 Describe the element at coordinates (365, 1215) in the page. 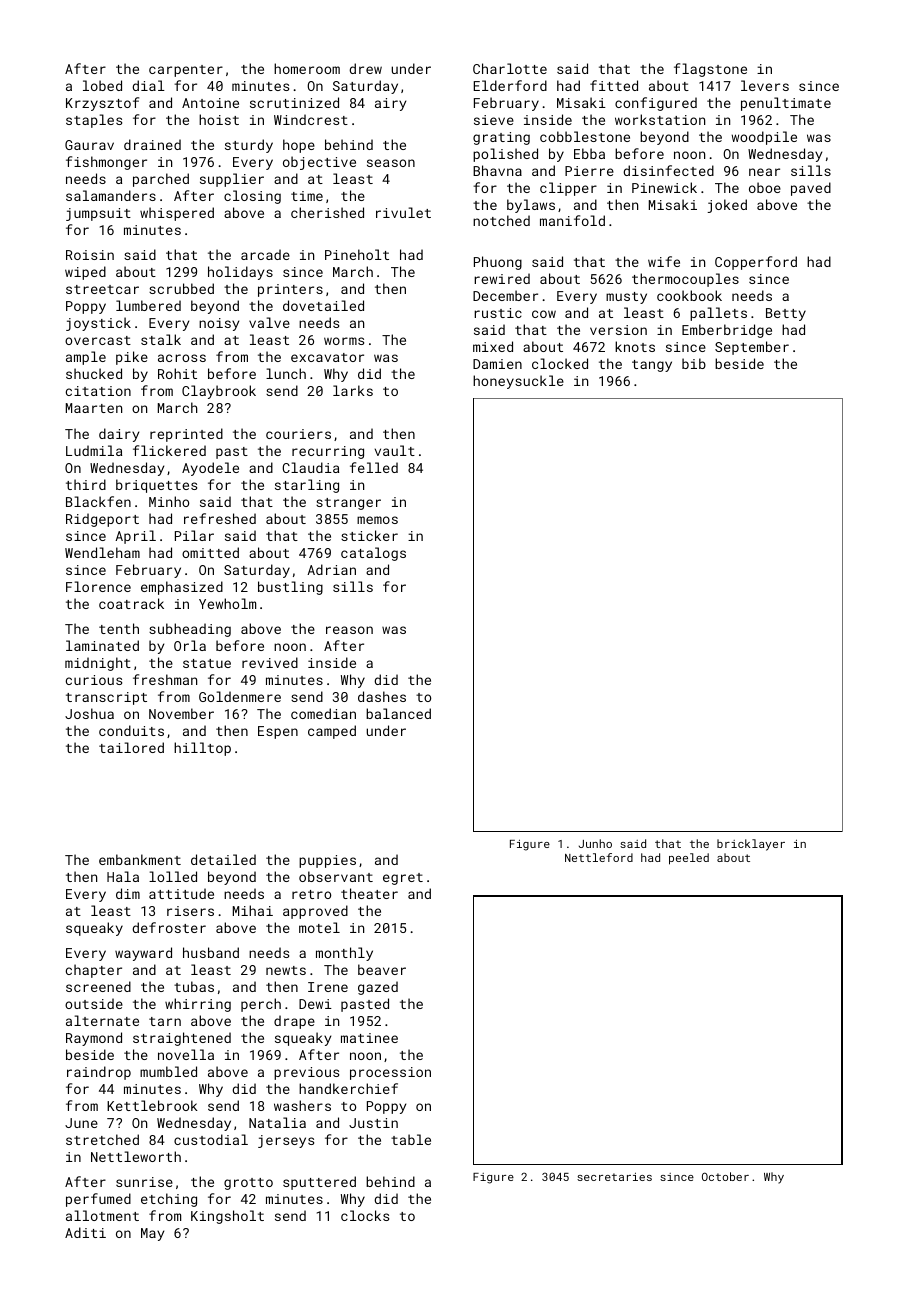

I see `clocks` at that location.
